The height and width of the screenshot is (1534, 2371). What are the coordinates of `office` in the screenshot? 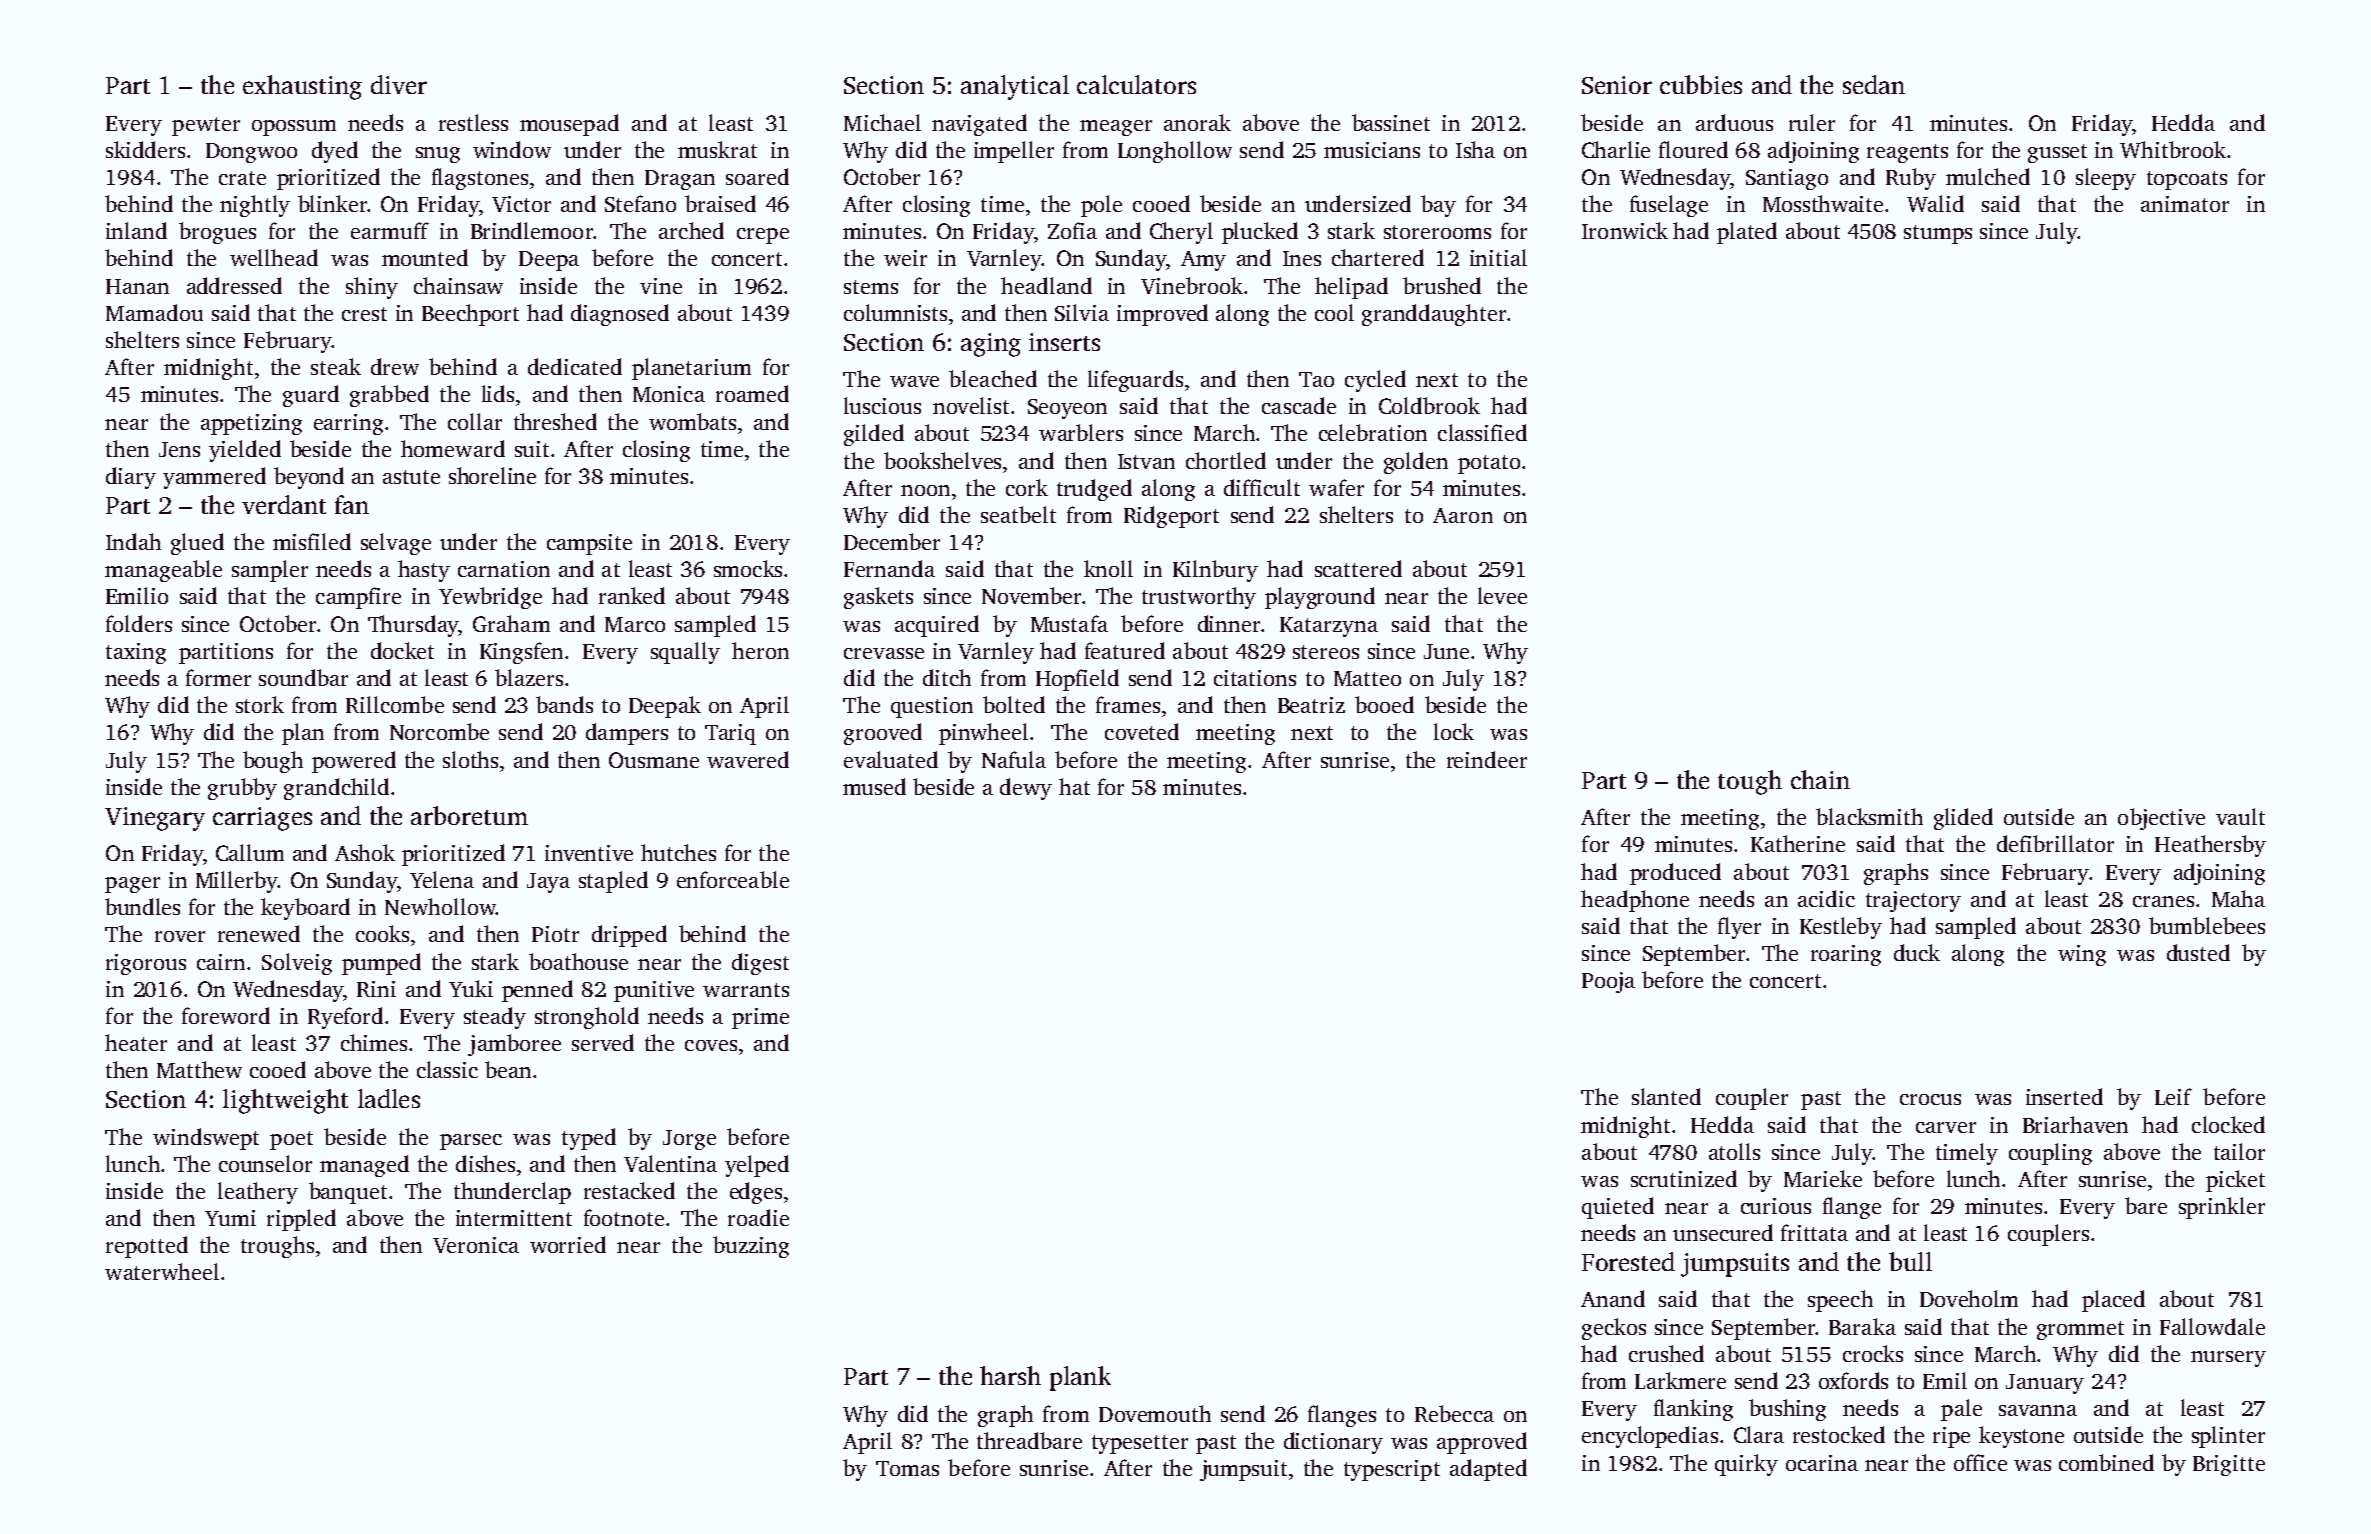 It's located at (1980, 1462).
